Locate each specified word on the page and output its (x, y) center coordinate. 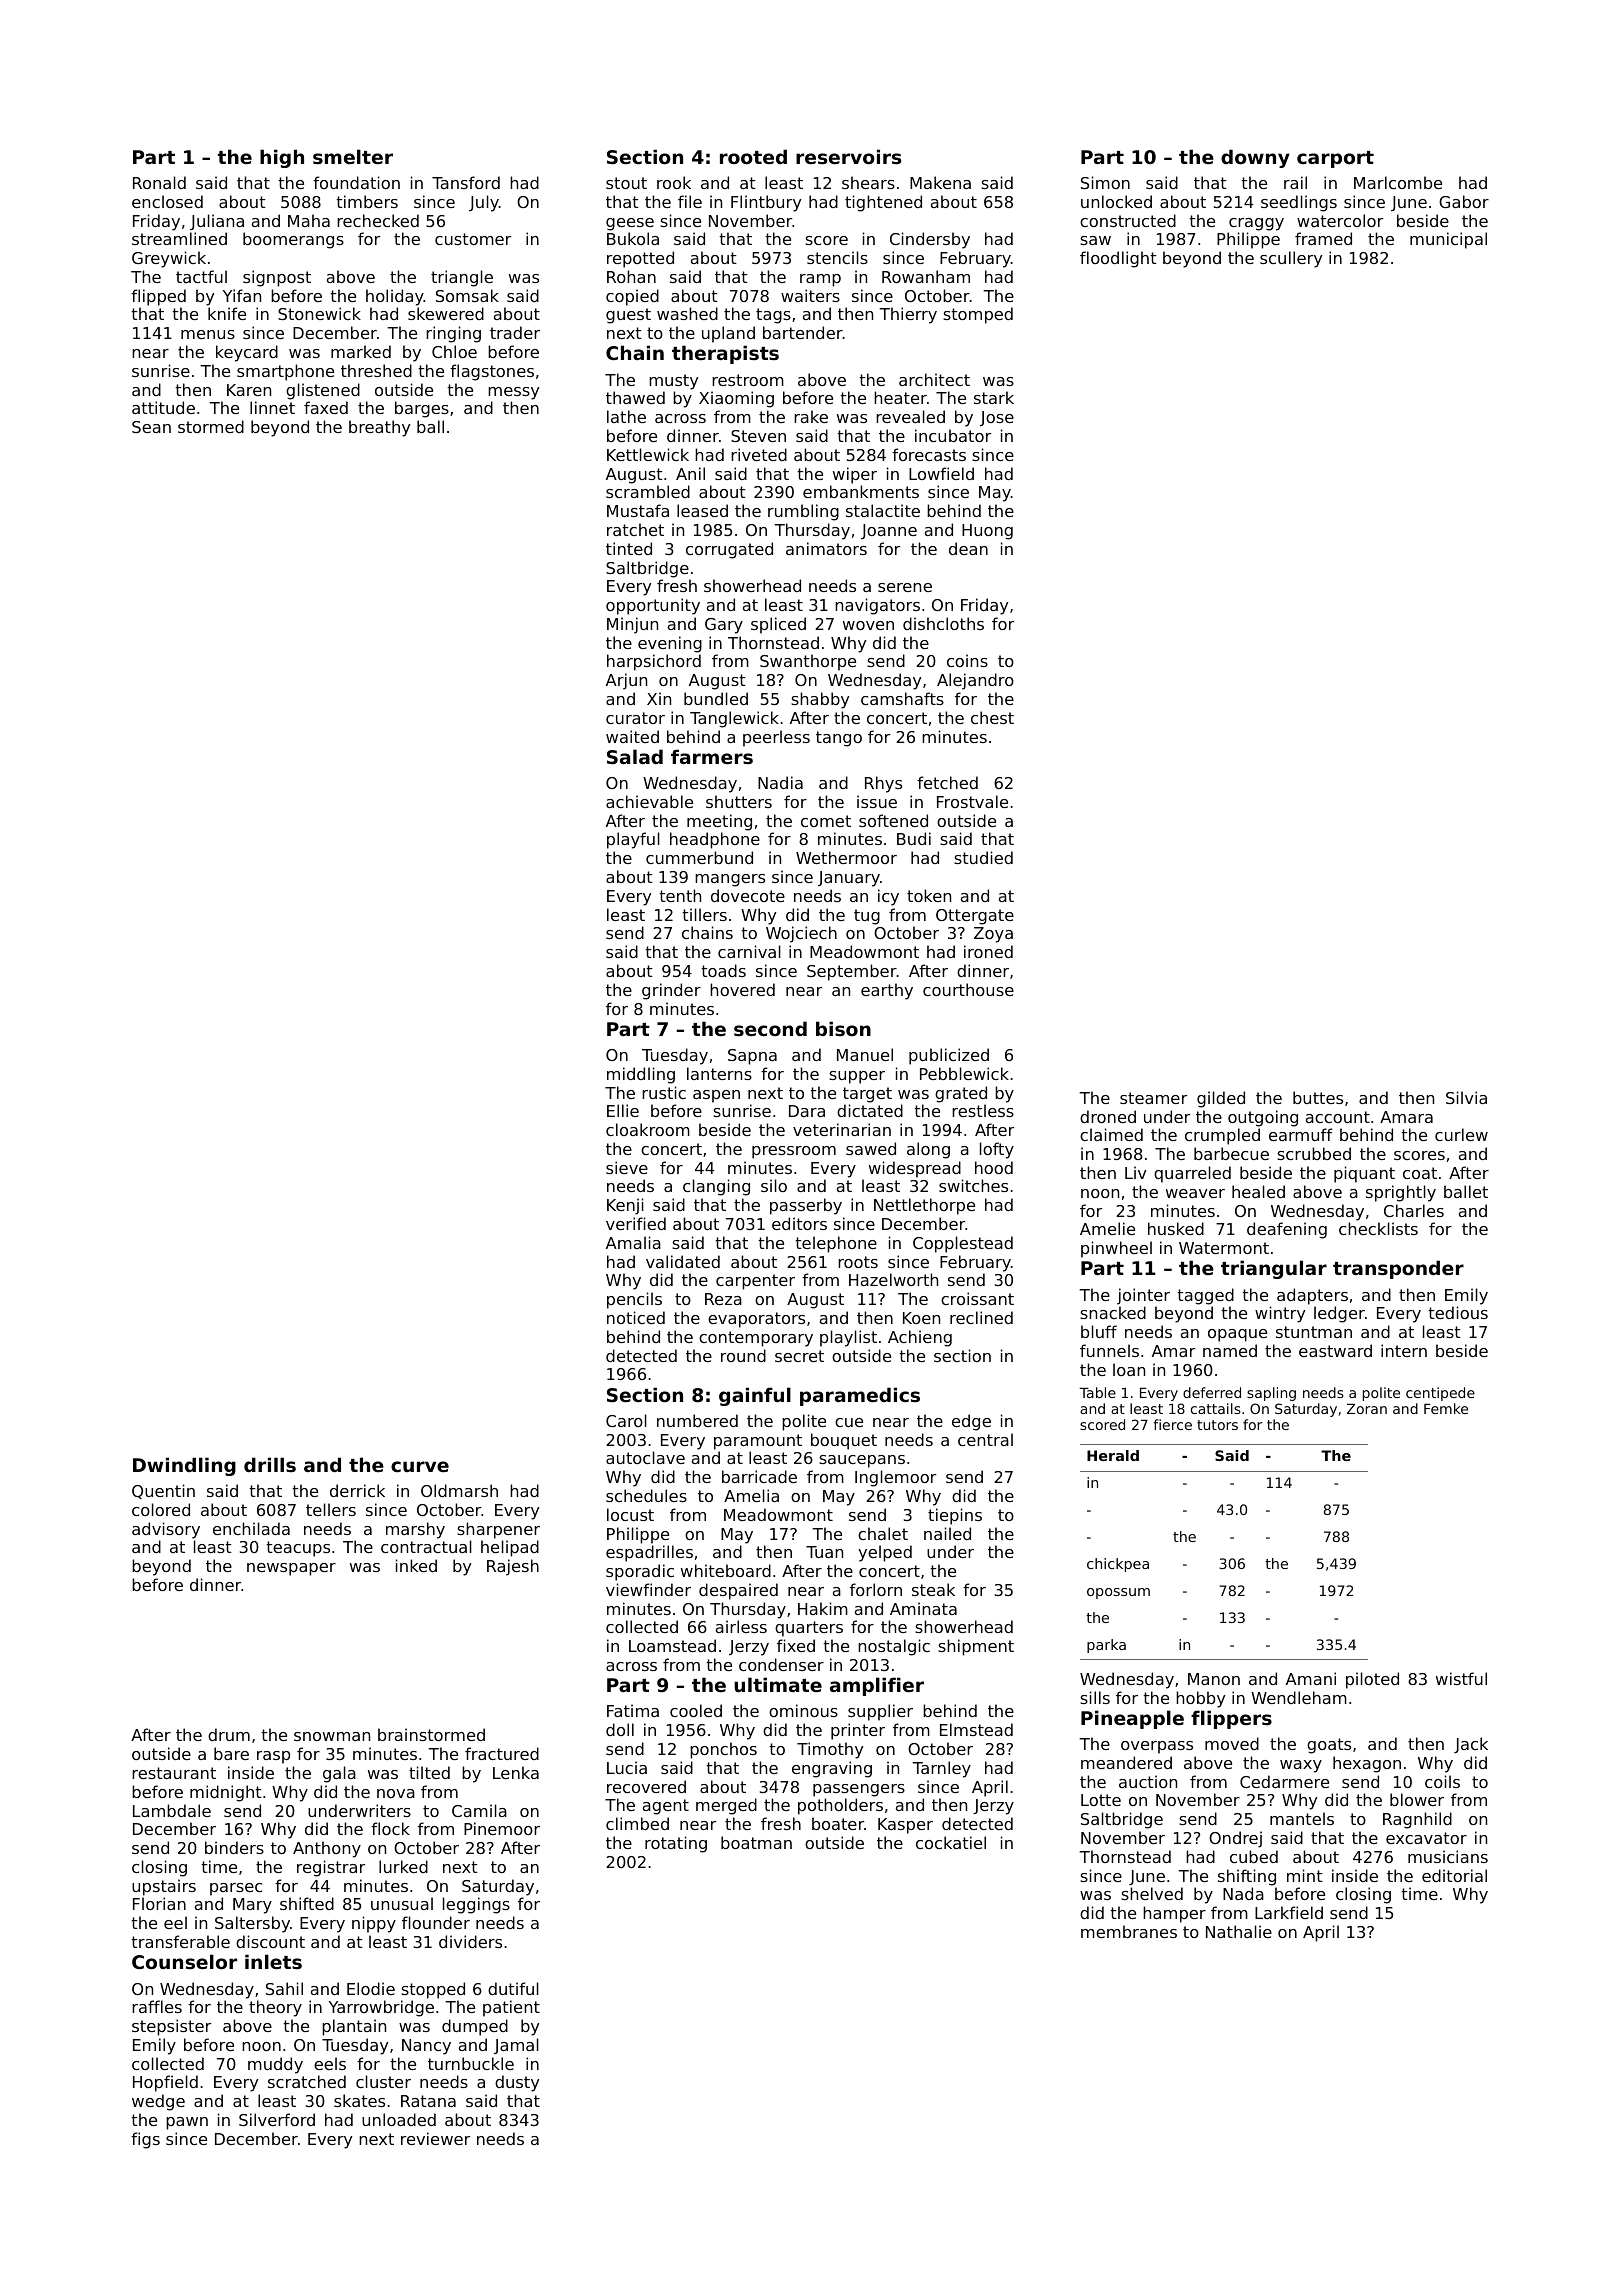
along (928, 1150)
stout (626, 183)
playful (633, 840)
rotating (676, 1844)
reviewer (435, 2138)
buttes (1318, 1097)
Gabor (1464, 201)
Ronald (159, 182)
